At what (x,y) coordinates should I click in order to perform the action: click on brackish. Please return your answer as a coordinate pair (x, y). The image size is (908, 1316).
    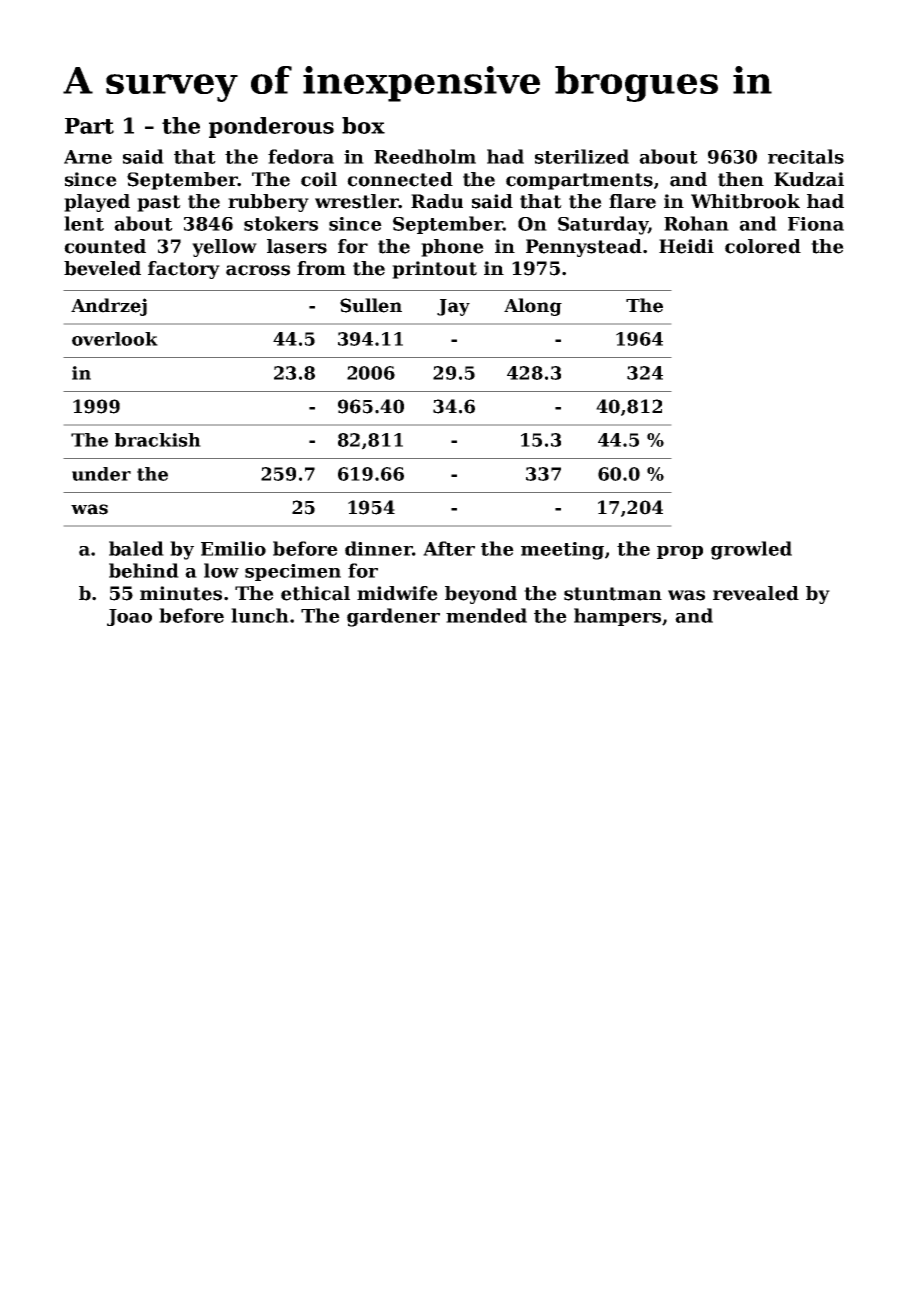
    Looking at the image, I should click on (158, 440).
